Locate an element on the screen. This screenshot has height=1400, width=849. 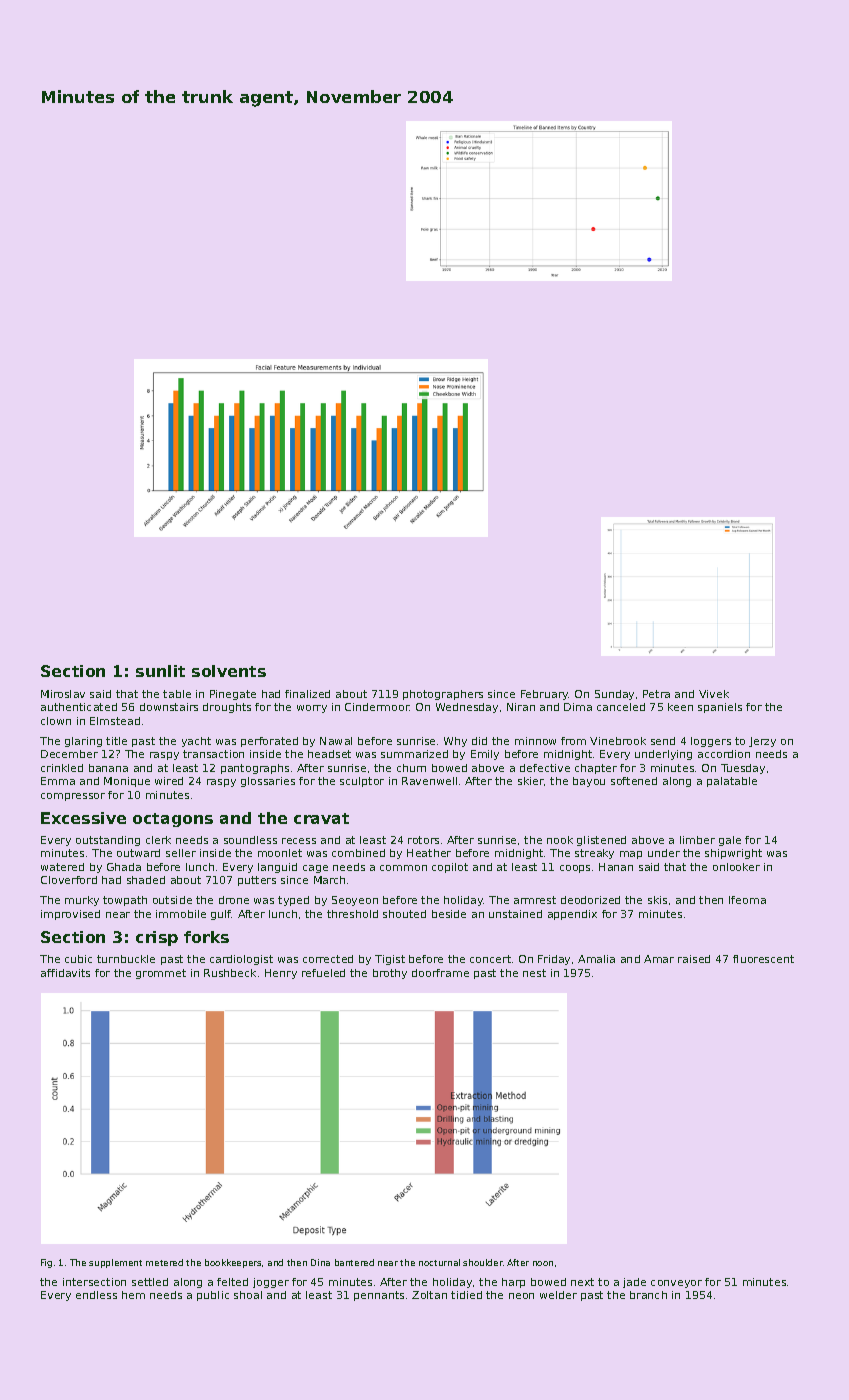
corrected is located at coordinates (328, 959).
